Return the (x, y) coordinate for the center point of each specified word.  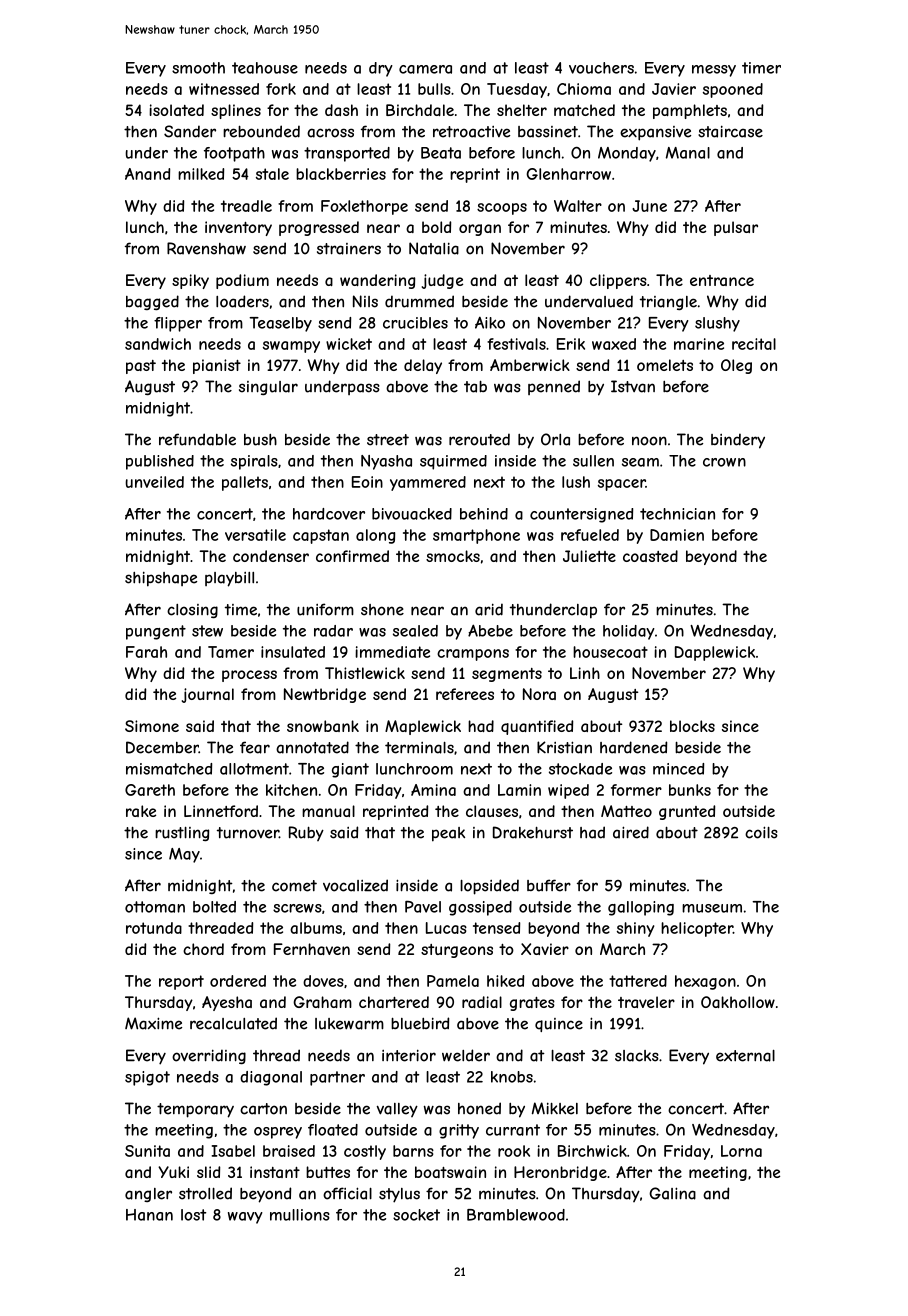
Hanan (149, 1215)
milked (201, 174)
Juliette (589, 556)
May (184, 855)
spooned (733, 90)
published (160, 462)
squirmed (453, 462)
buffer (549, 885)
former (636, 790)
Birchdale (420, 110)
